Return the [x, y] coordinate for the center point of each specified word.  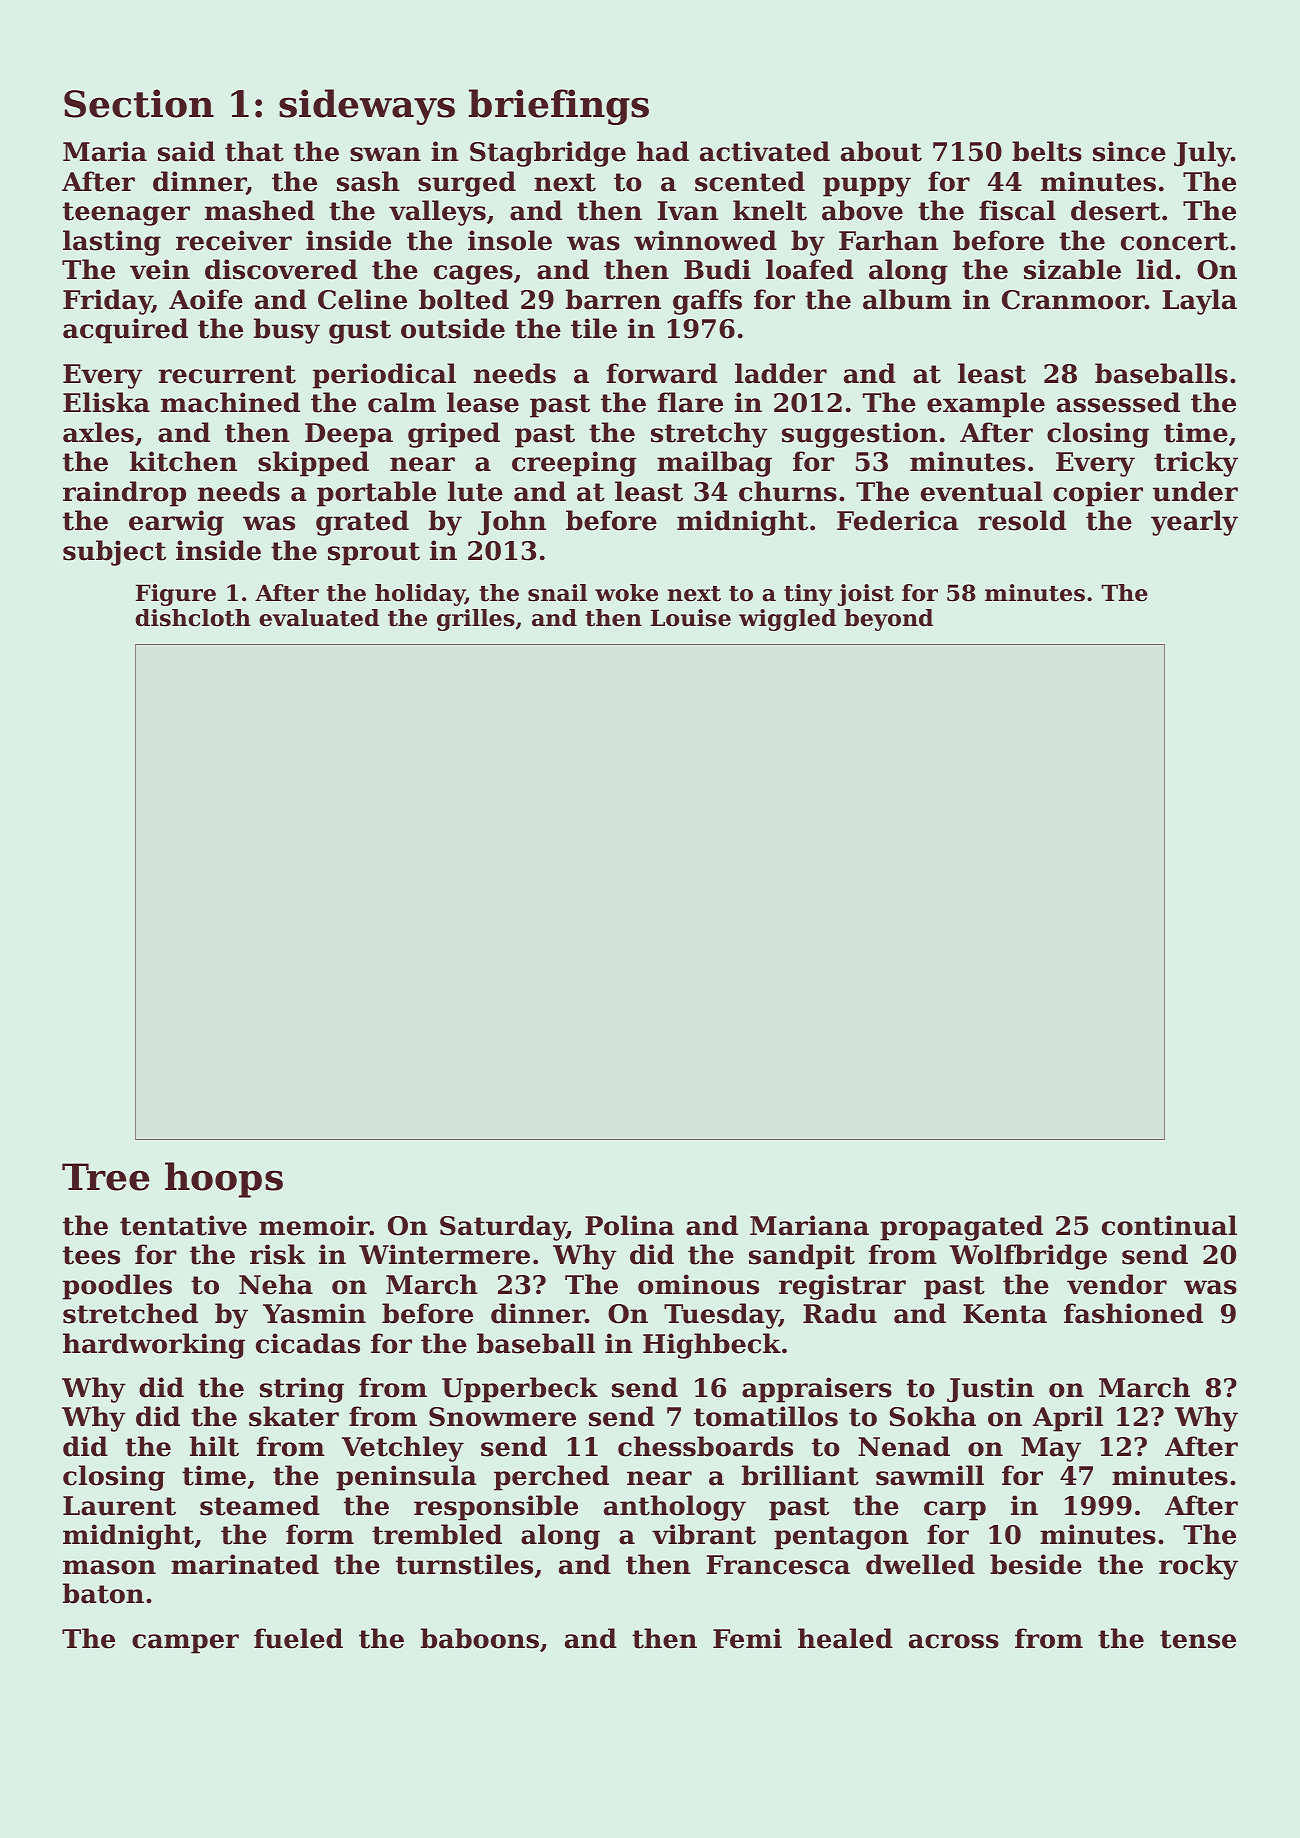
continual [1169, 1225]
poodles [117, 1287]
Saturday [503, 1228]
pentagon [841, 1538]
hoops [224, 1180]
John [512, 523]
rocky [1198, 1567]
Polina [629, 1225]
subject [114, 553]
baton [103, 1593]
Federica [898, 520]
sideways [367, 107]
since [1129, 151]
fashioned [1133, 1313]
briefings [559, 107]
